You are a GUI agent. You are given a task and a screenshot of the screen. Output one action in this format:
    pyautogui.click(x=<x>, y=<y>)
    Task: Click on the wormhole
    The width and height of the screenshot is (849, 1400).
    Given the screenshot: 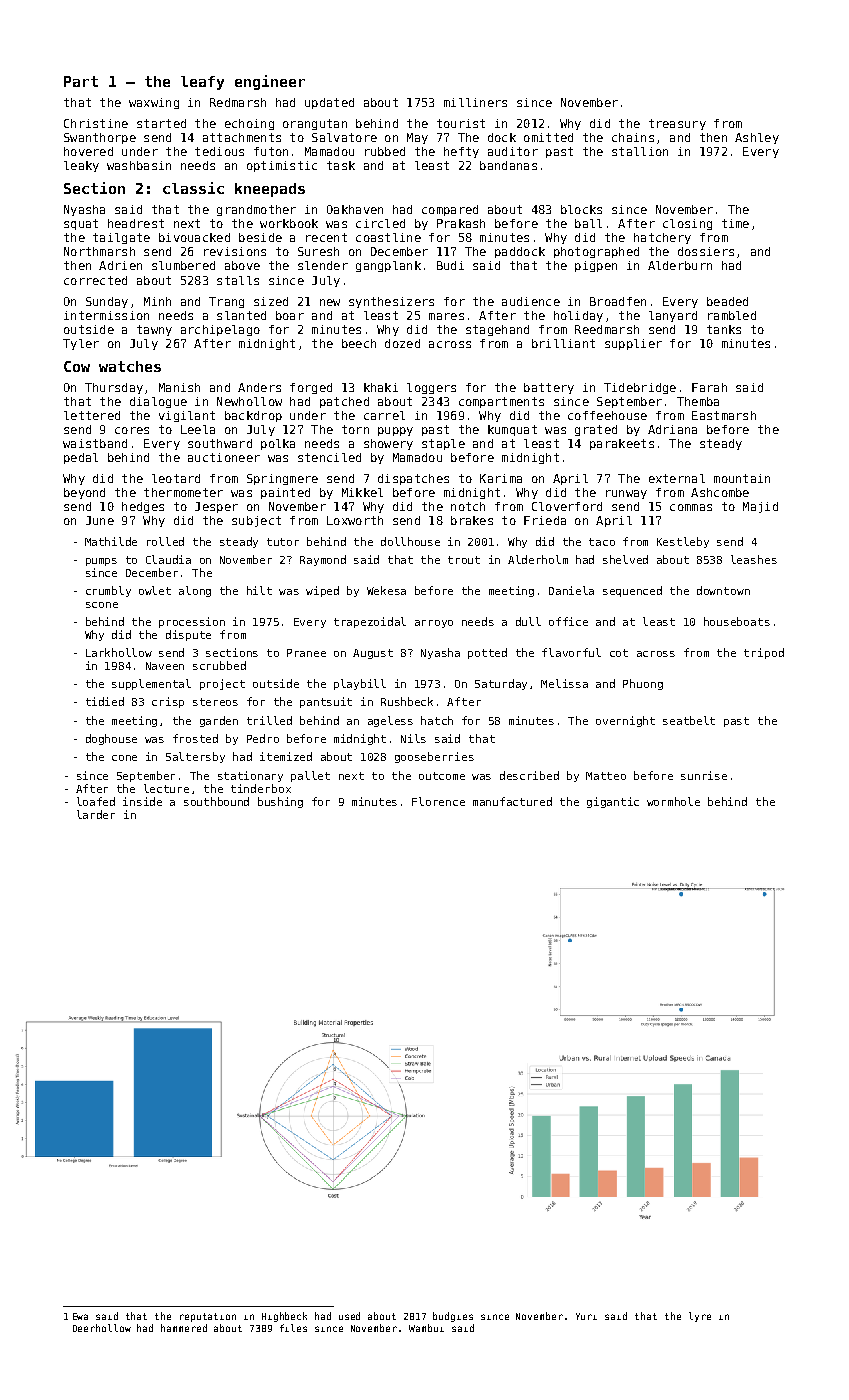 What is the action you would take?
    pyautogui.click(x=673, y=801)
